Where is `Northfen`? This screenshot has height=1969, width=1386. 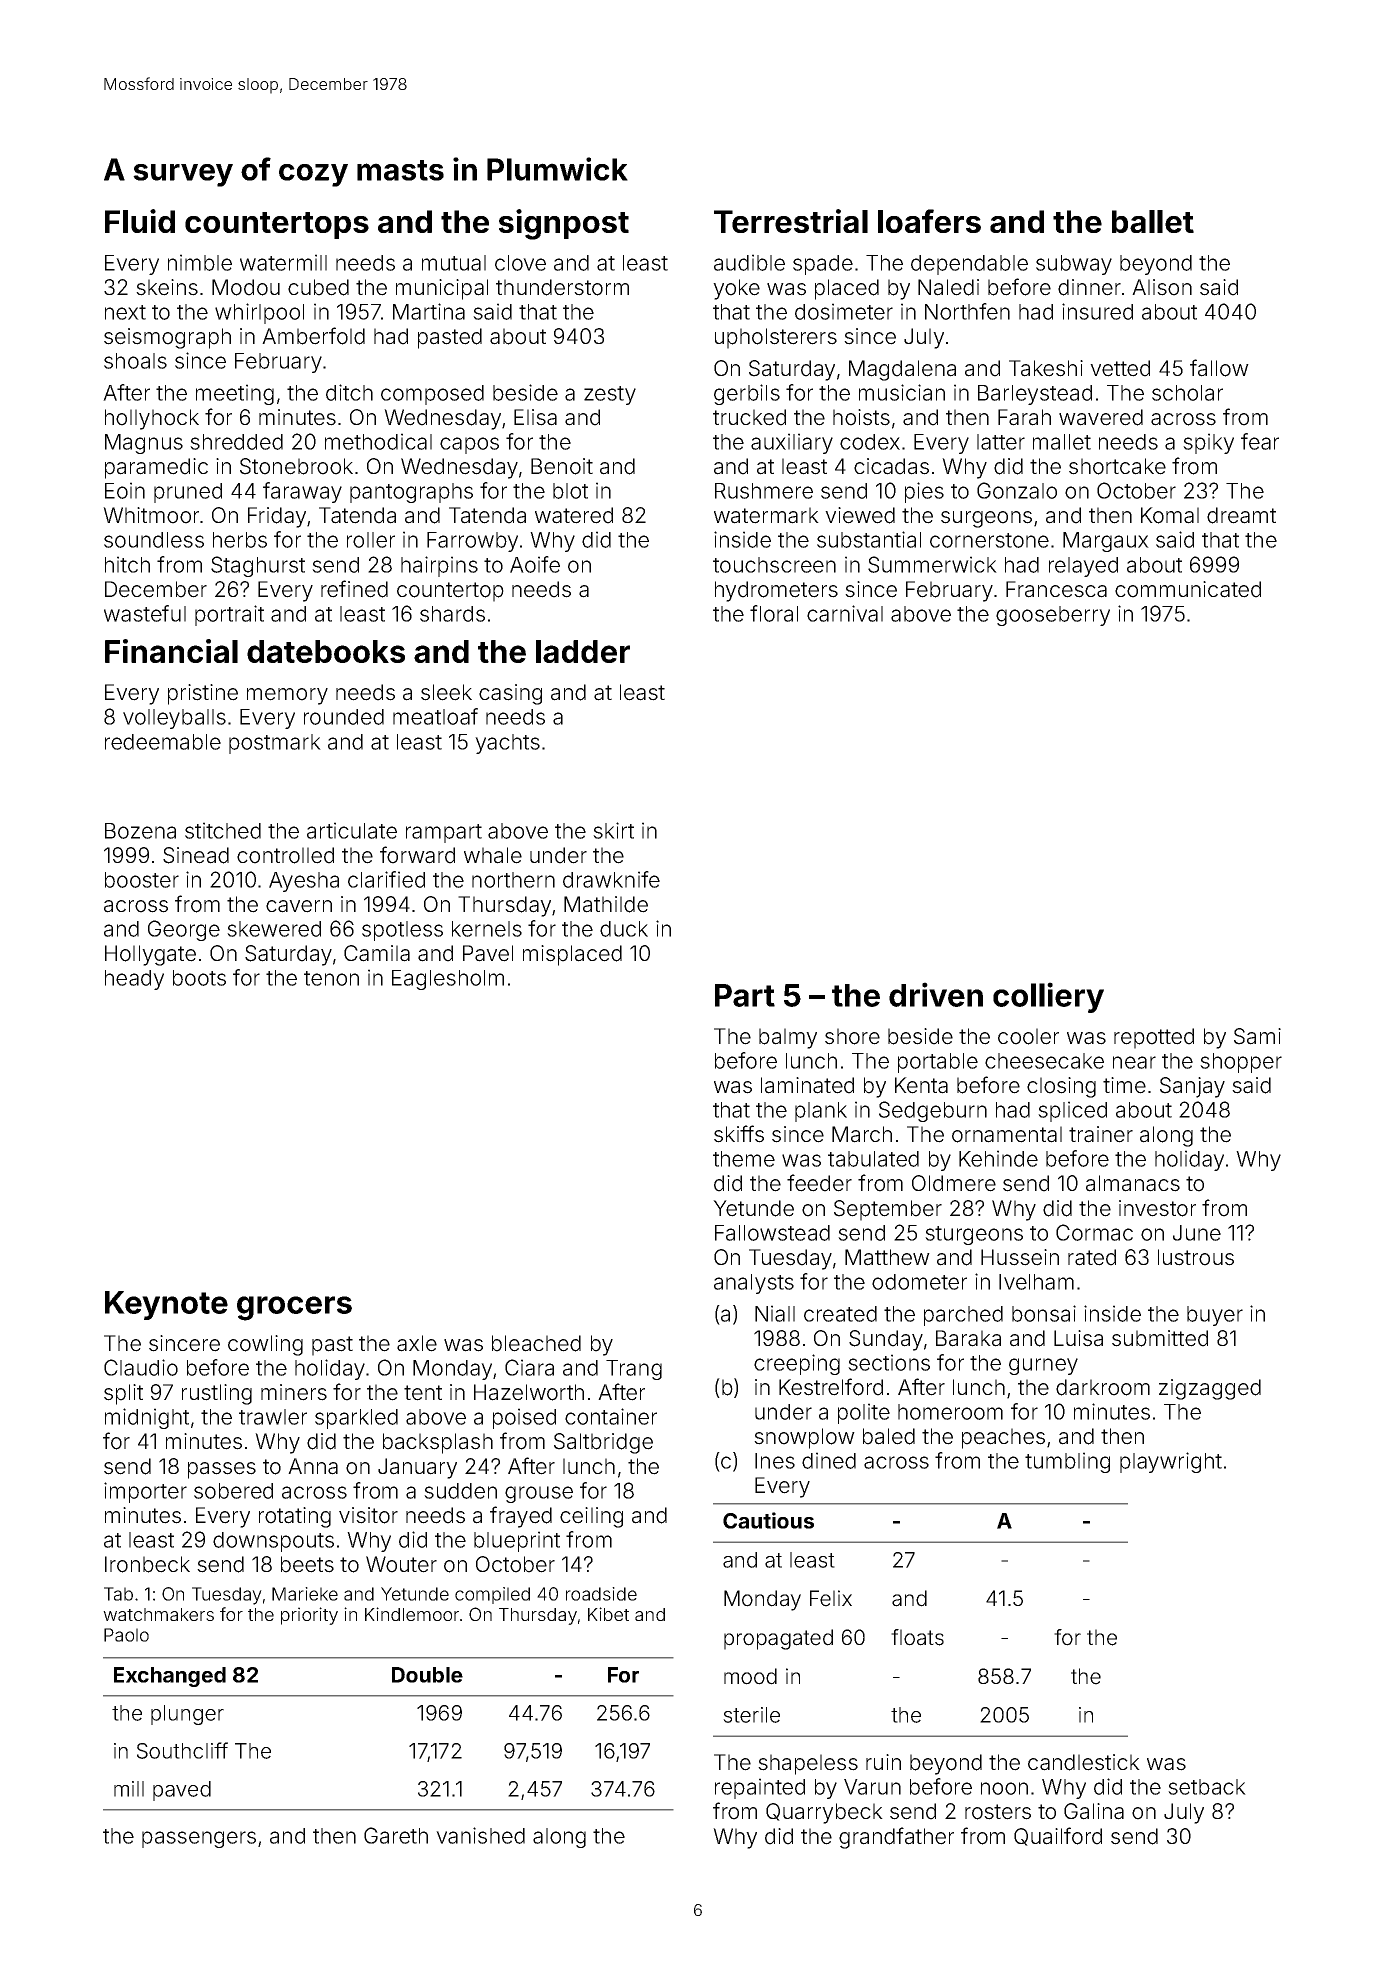 Northfen is located at coordinates (967, 311).
